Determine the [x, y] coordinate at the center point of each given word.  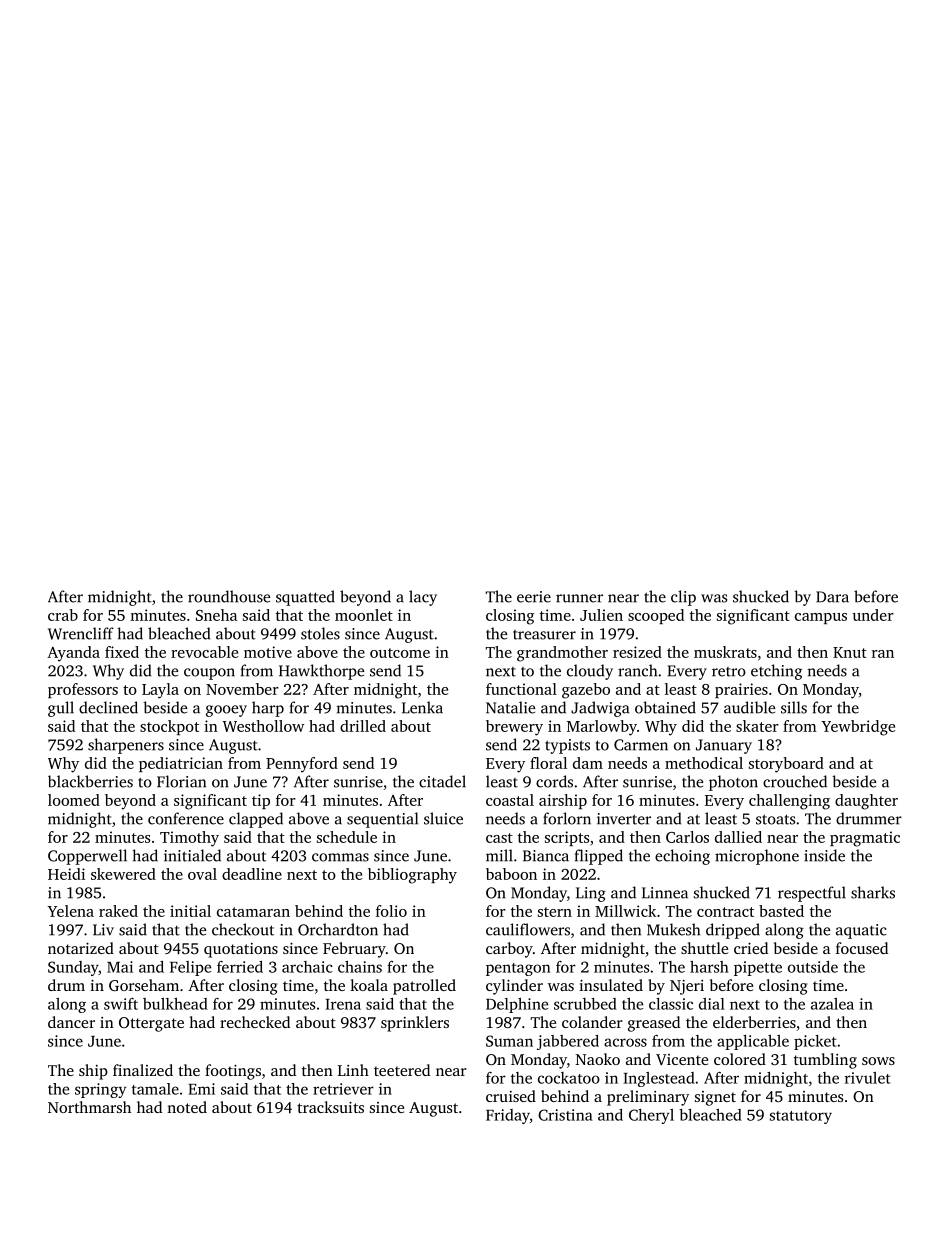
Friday [508, 1116]
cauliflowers [528, 929]
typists [567, 746]
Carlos [687, 837]
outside [813, 967]
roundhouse [229, 596]
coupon [209, 674]
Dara [832, 597]
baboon [511, 874]
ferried [240, 967]
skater [757, 726]
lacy [423, 598]
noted [187, 1107]
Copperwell [87, 857]
